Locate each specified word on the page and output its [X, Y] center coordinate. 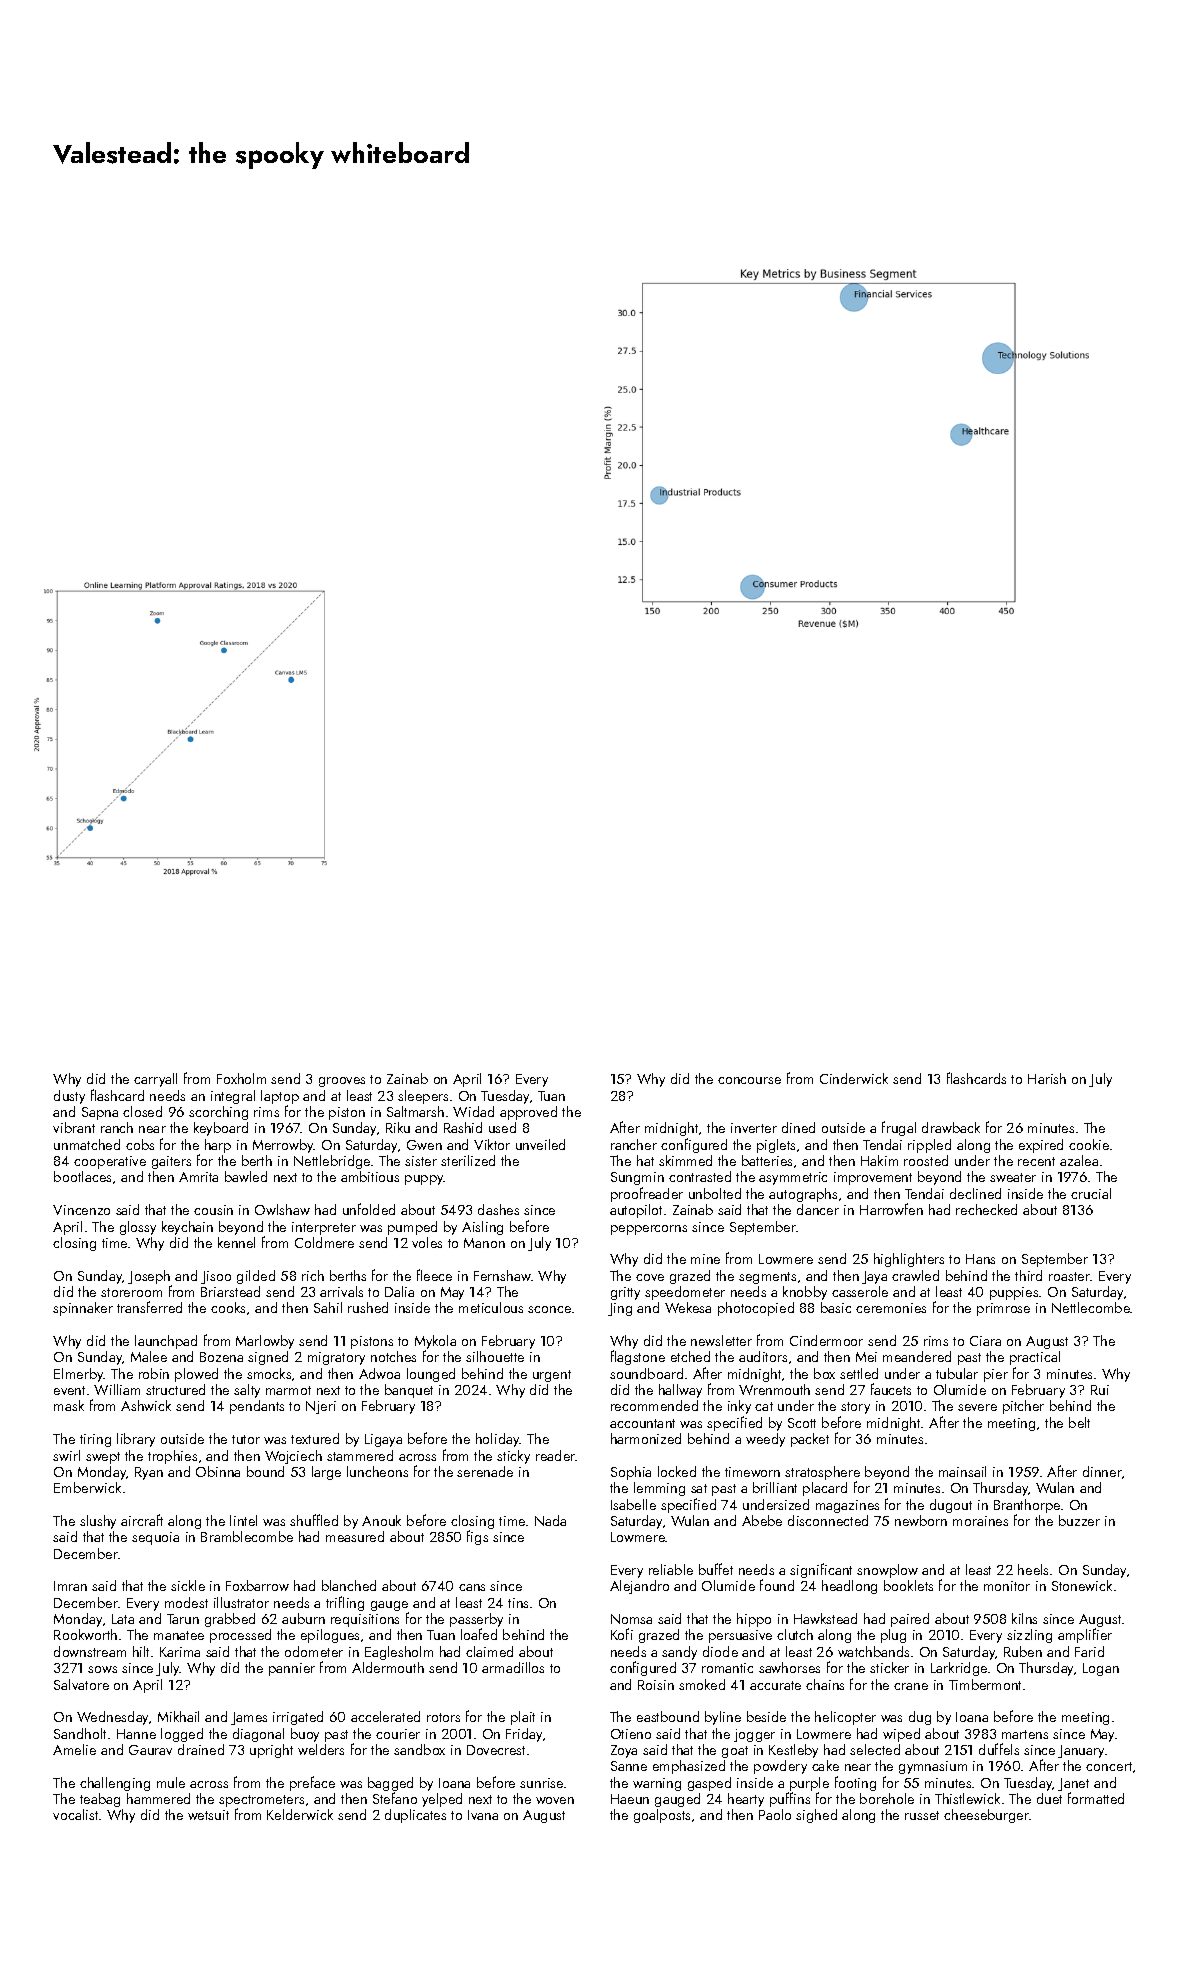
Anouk [381, 1520]
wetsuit [208, 1815]
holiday [498, 1440]
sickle [188, 1585]
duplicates [415, 1816]
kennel [236, 1242]
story [855, 1408]
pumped [412, 1228]
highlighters [909, 1260]
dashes [498, 1209]
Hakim [879, 1160]
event [69, 1390]
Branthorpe [1027, 1506]
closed [142, 1111]
